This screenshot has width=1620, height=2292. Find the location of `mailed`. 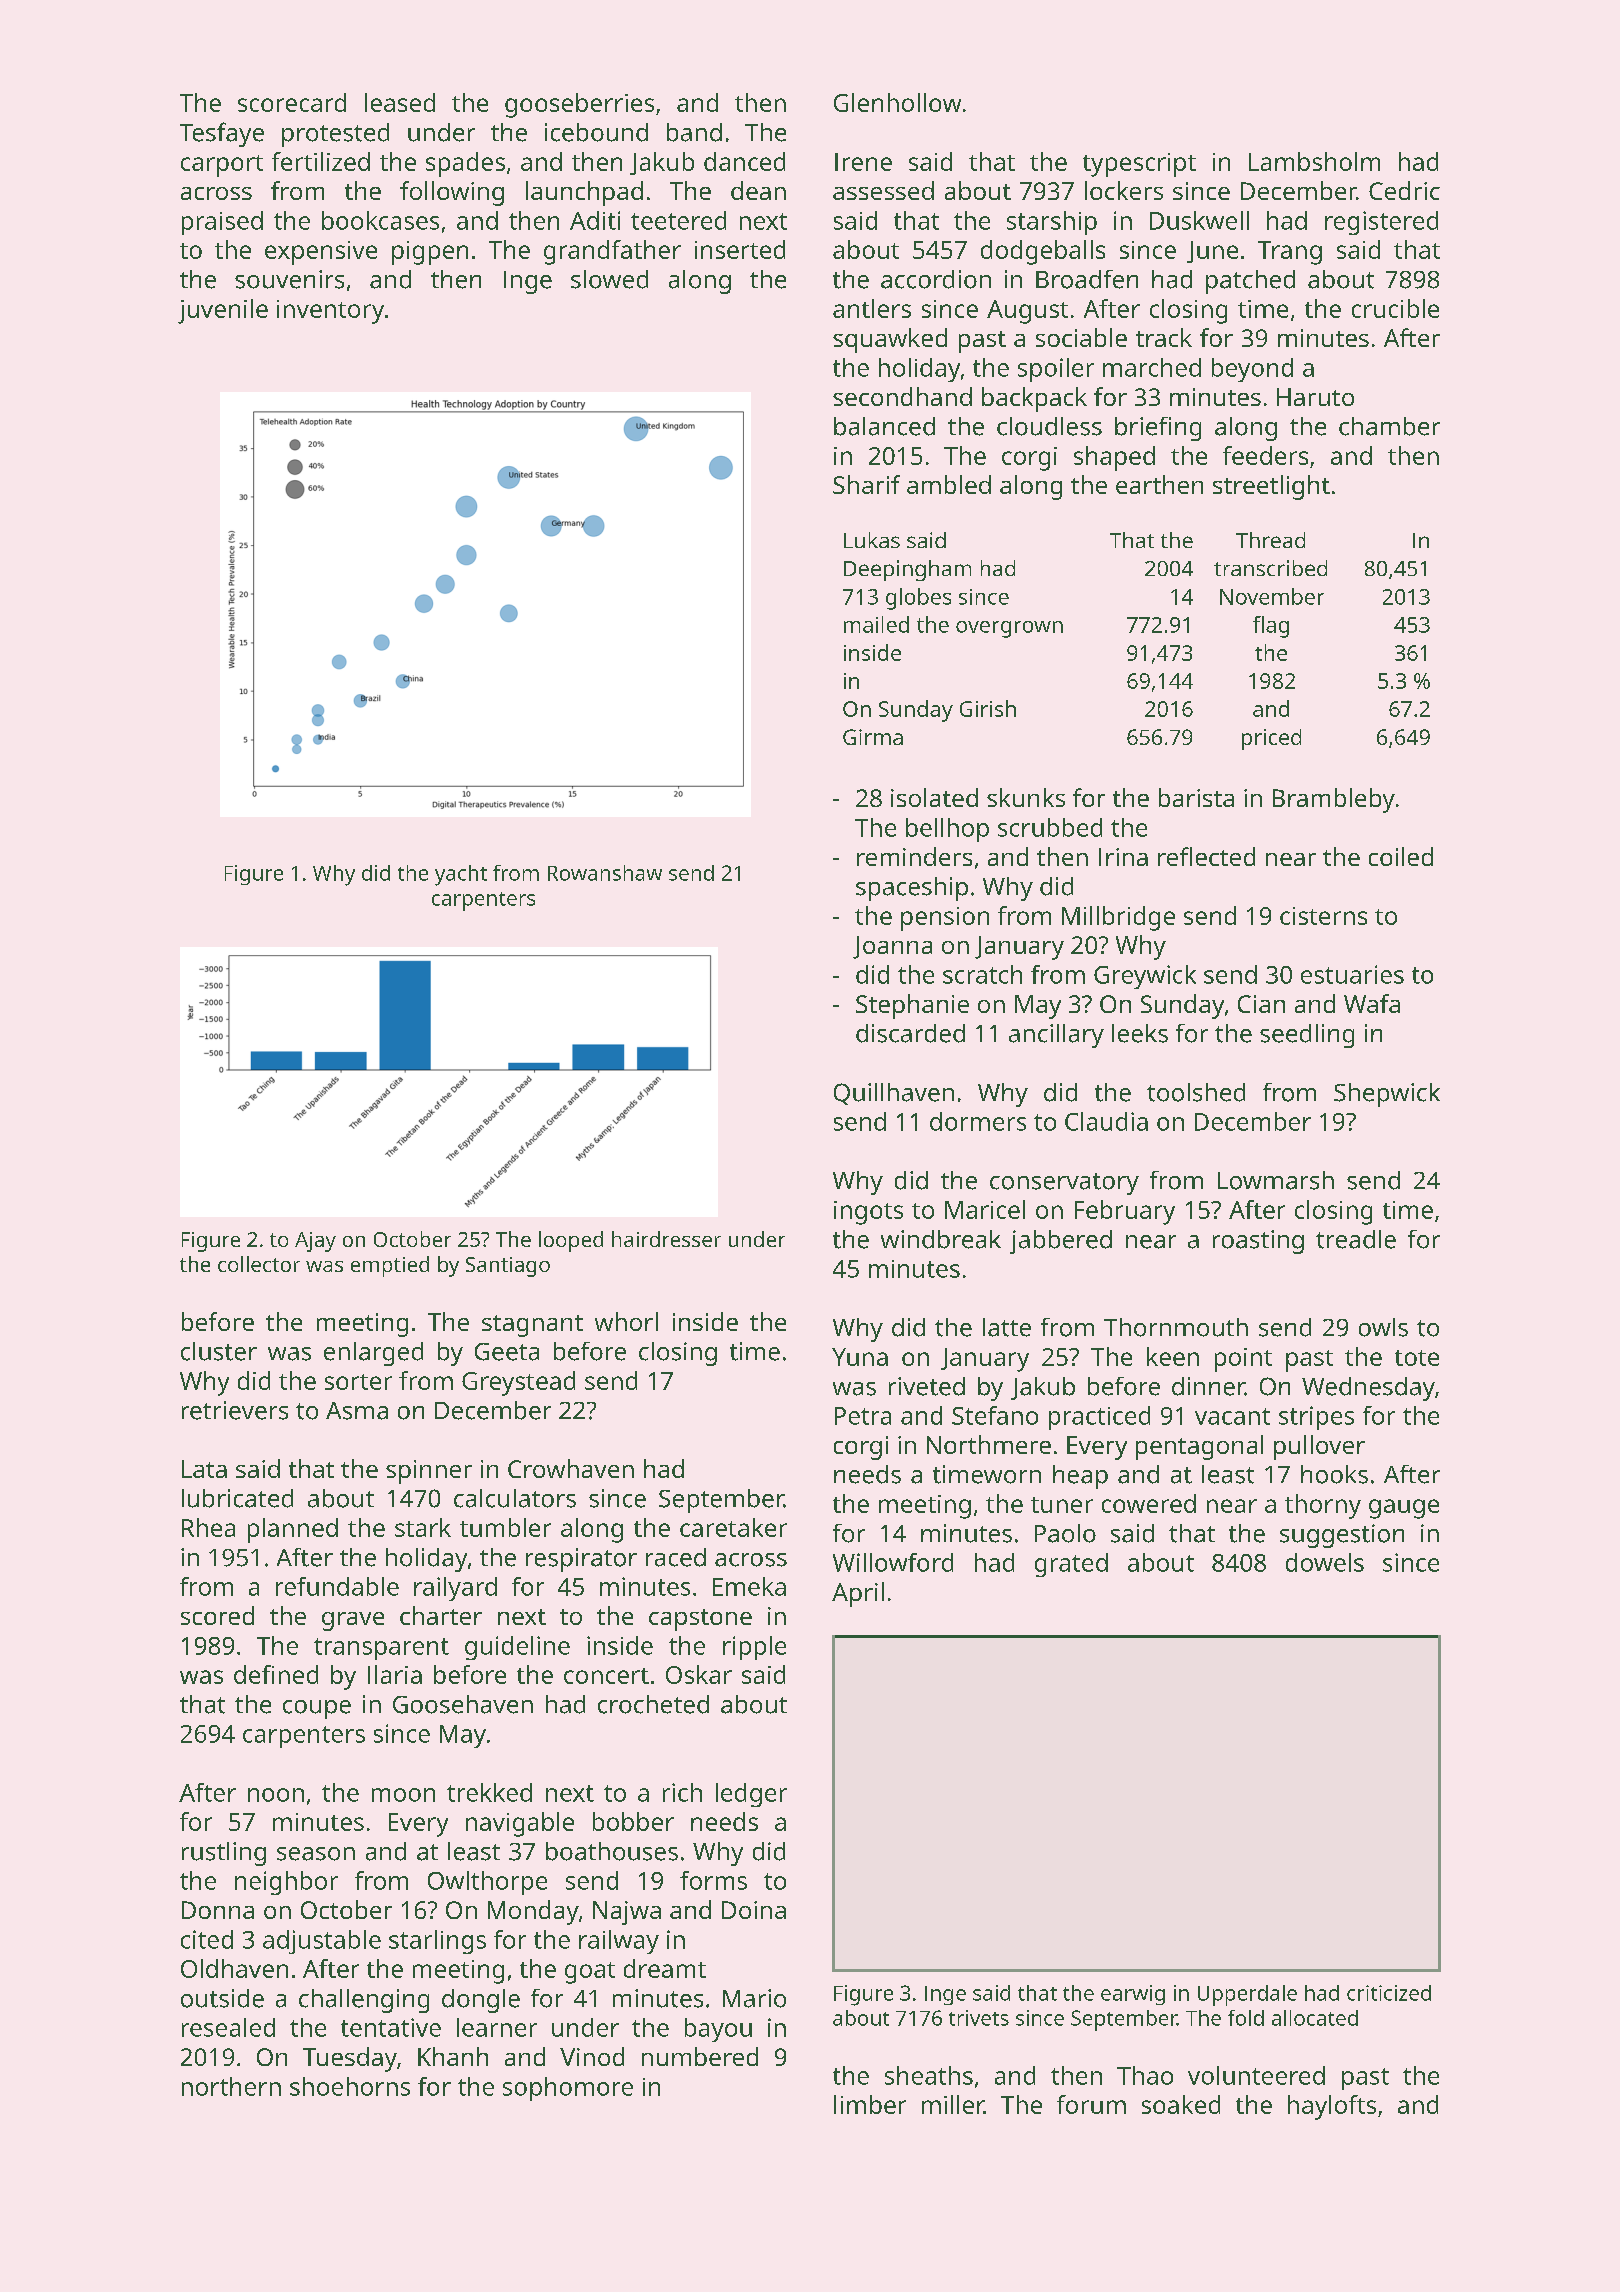

mailed is located at coordinates (876, 624).
